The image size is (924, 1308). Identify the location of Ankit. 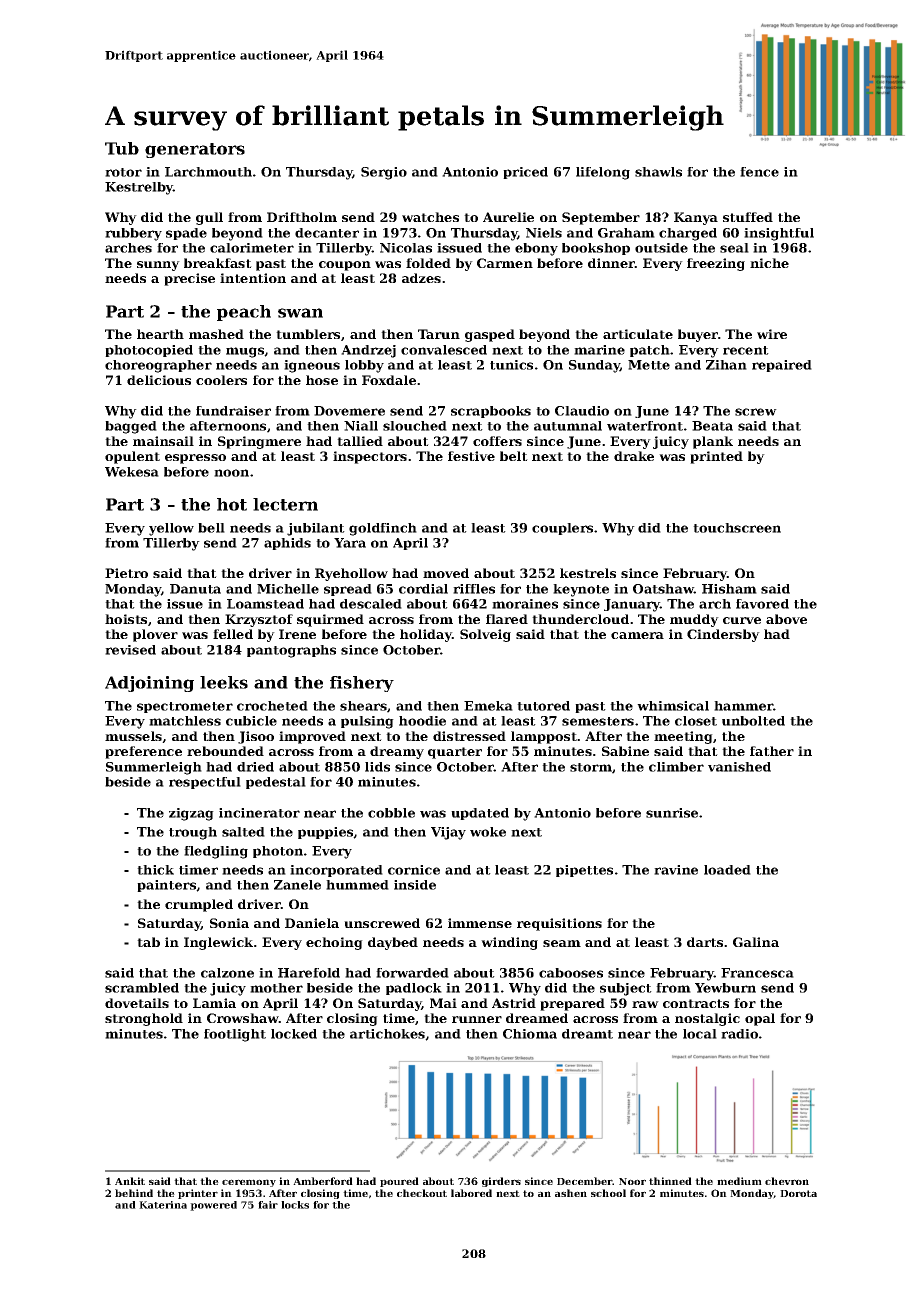
(130, 1181).
